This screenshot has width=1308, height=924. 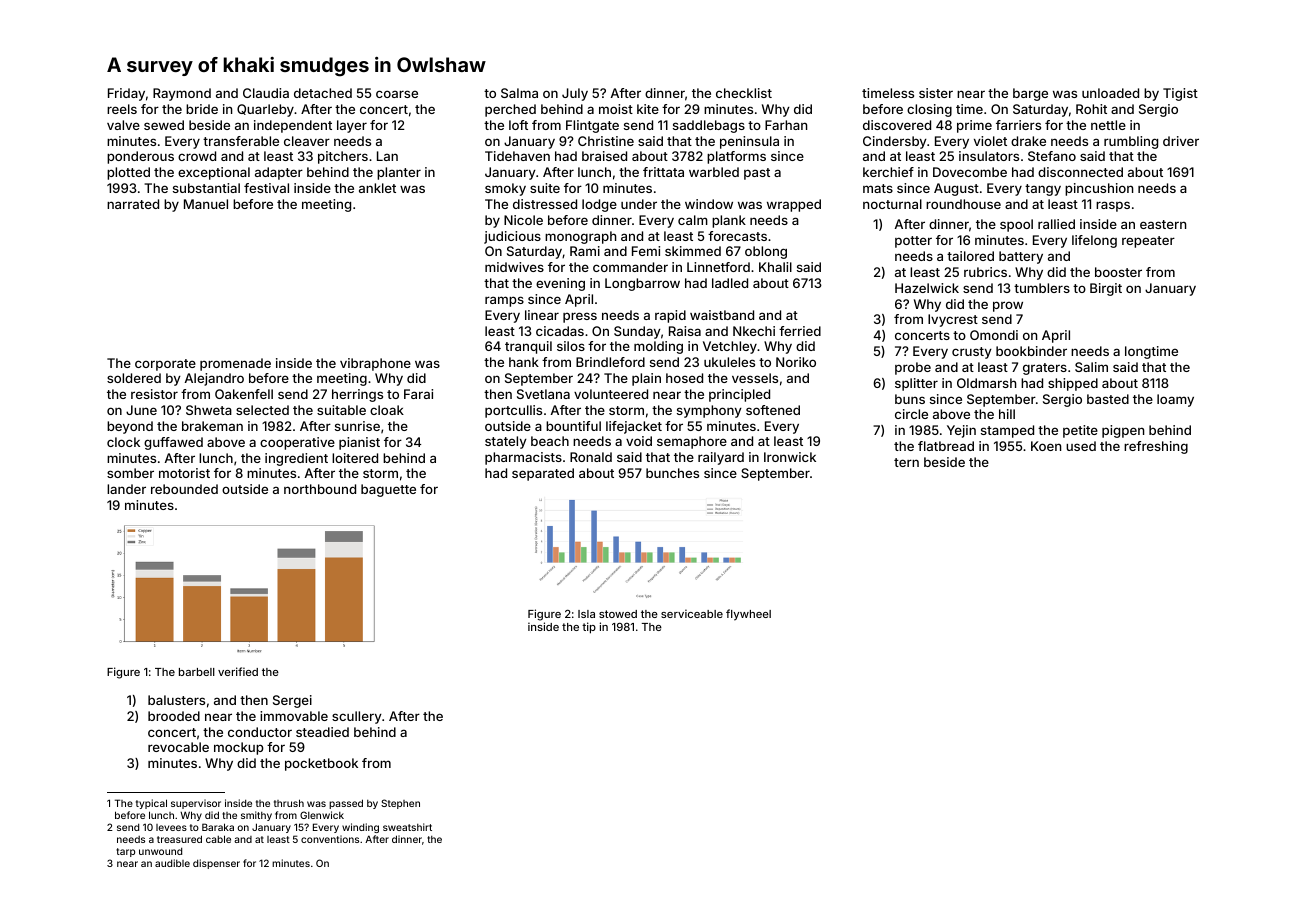 What do you see at coordinates (646, 251) in the screenshot?
I see `Femi` at bounding box center [646, 251].
